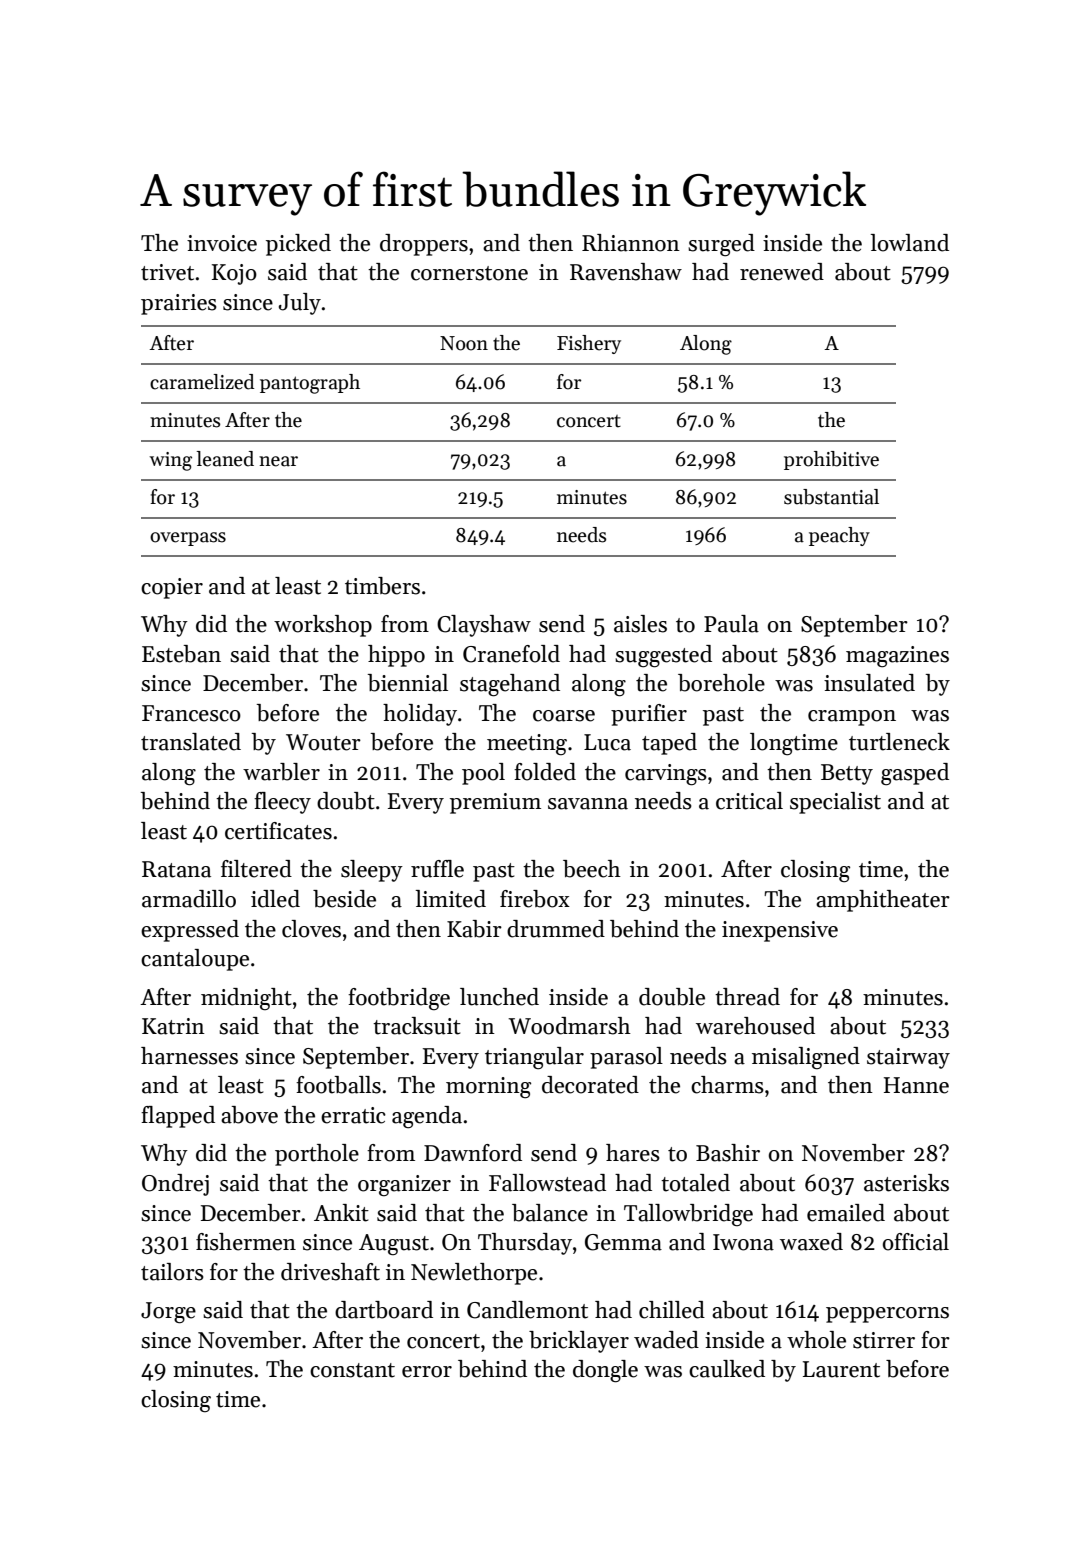  I want to click on leaned, so click(225, 459).
